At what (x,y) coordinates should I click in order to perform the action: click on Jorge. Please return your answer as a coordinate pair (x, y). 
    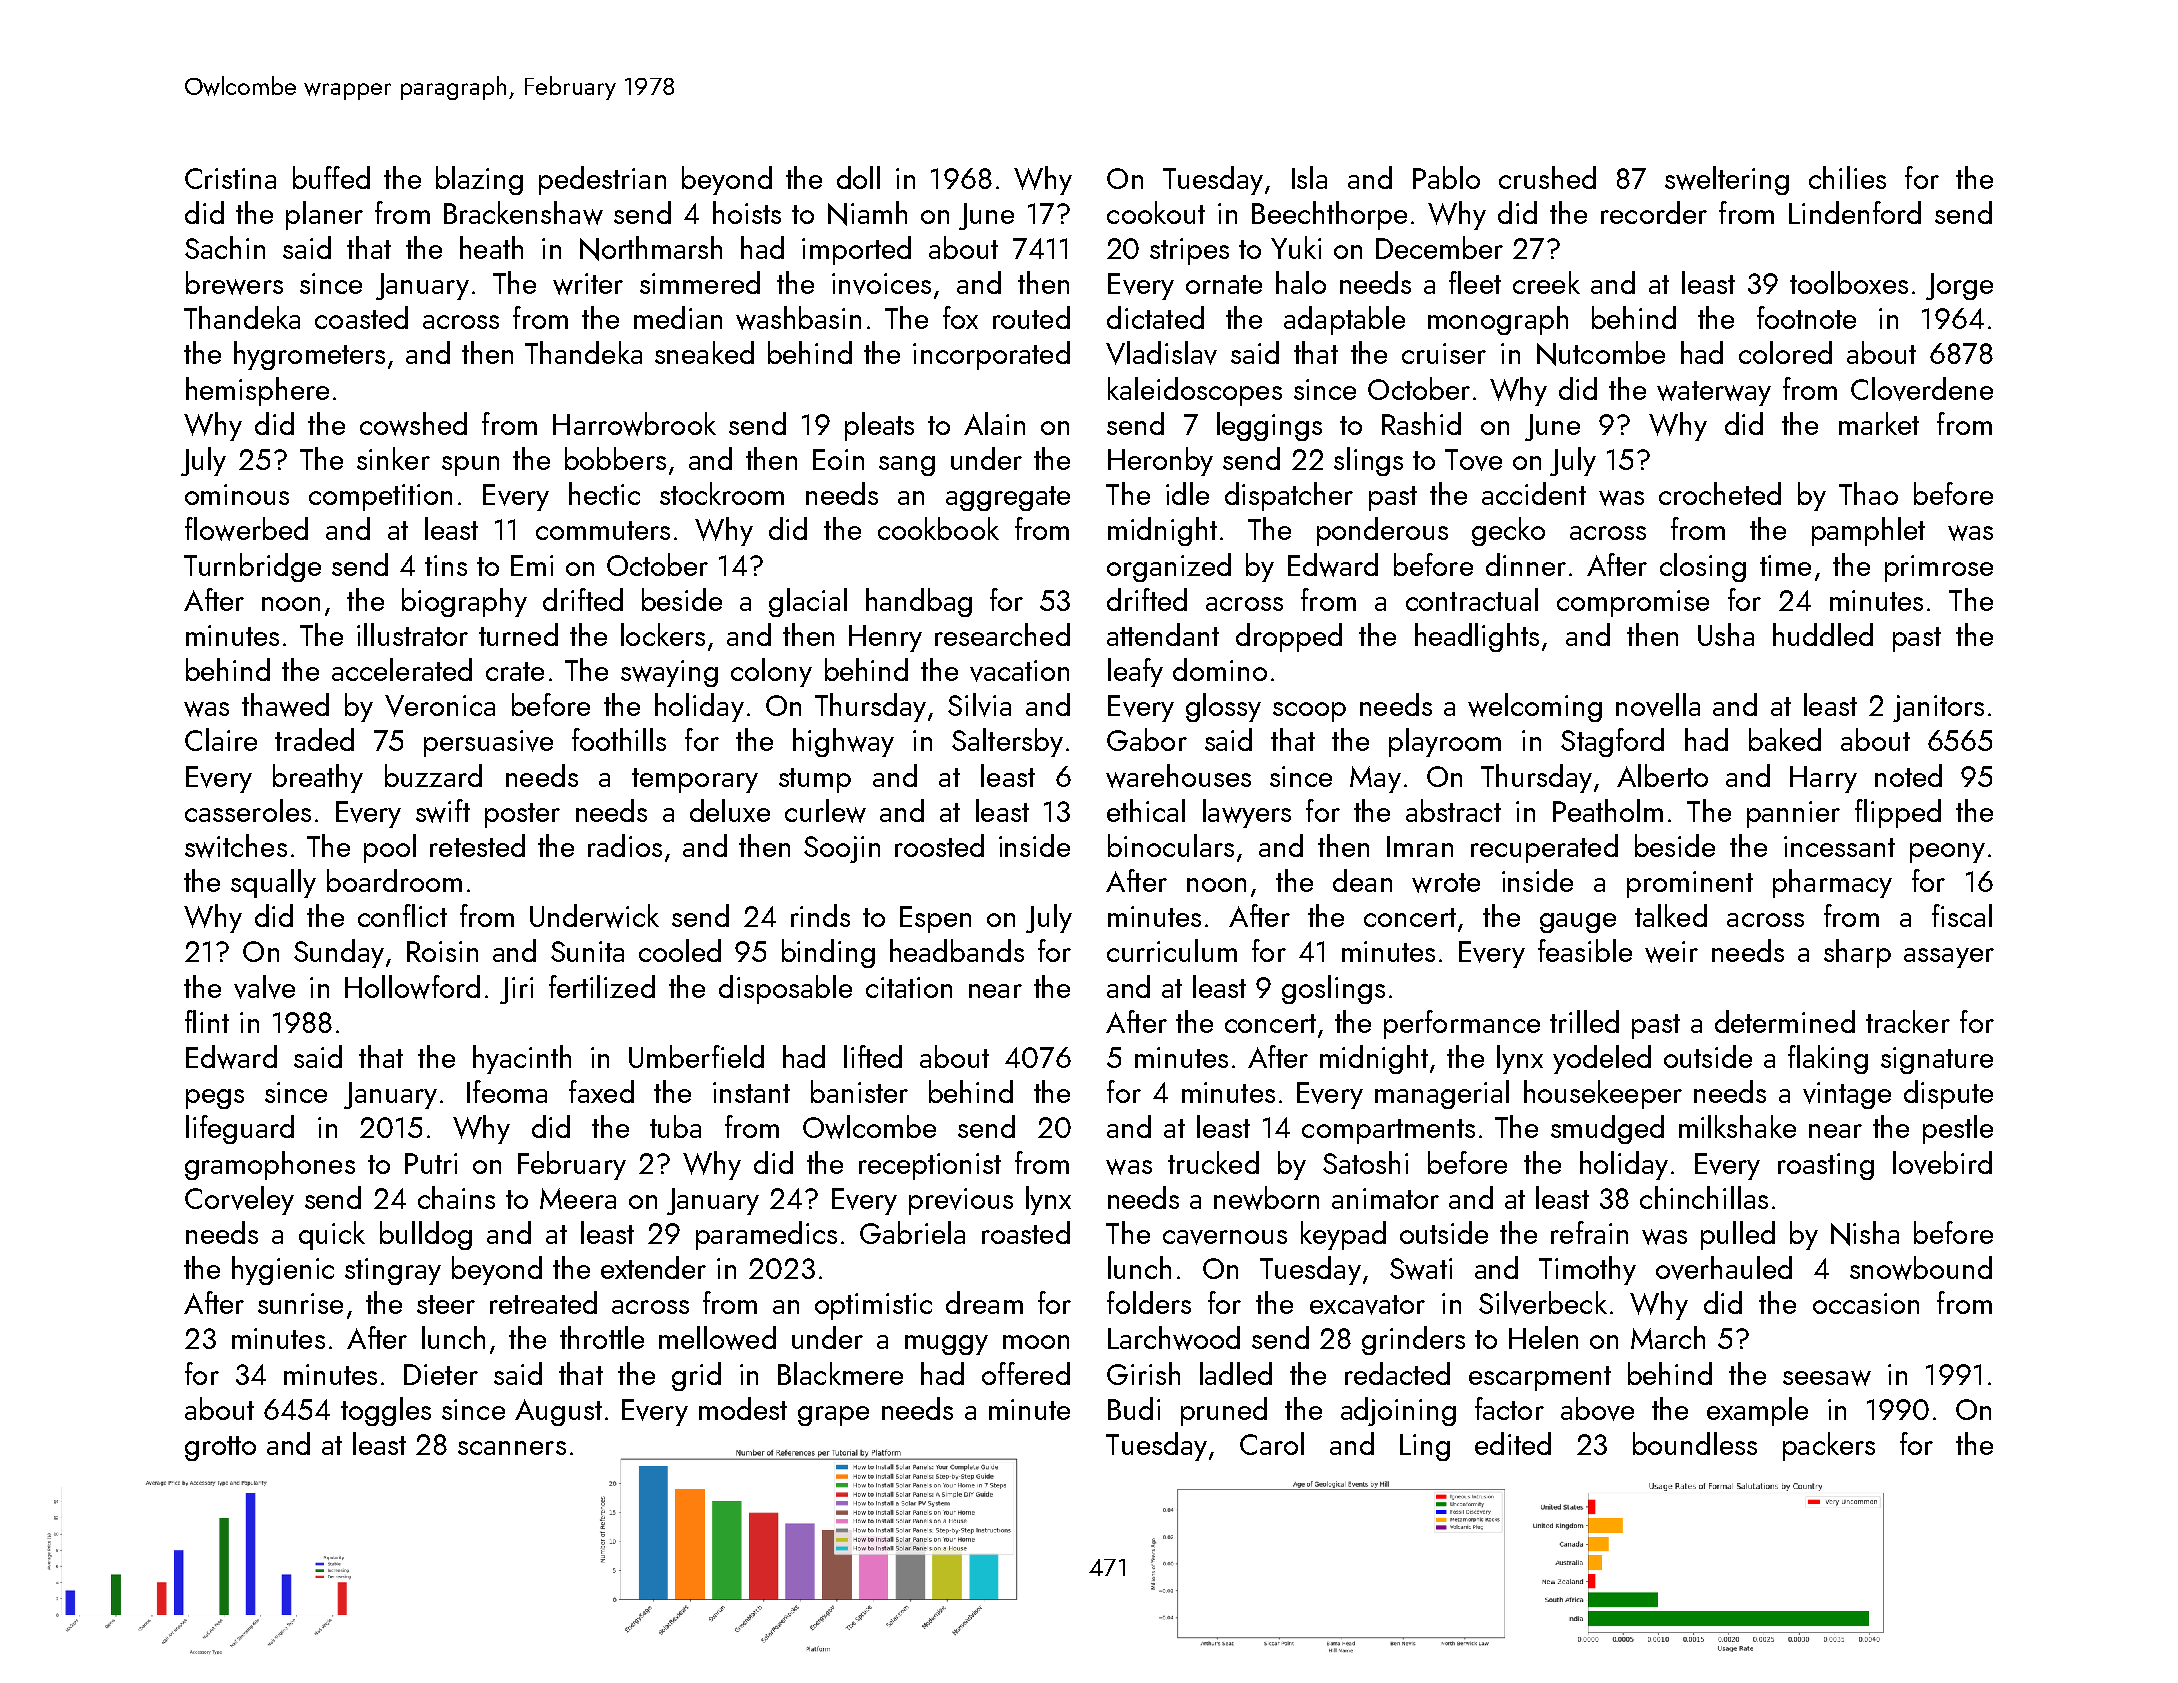
    Looking at the image, I should click on (1959, 286).
